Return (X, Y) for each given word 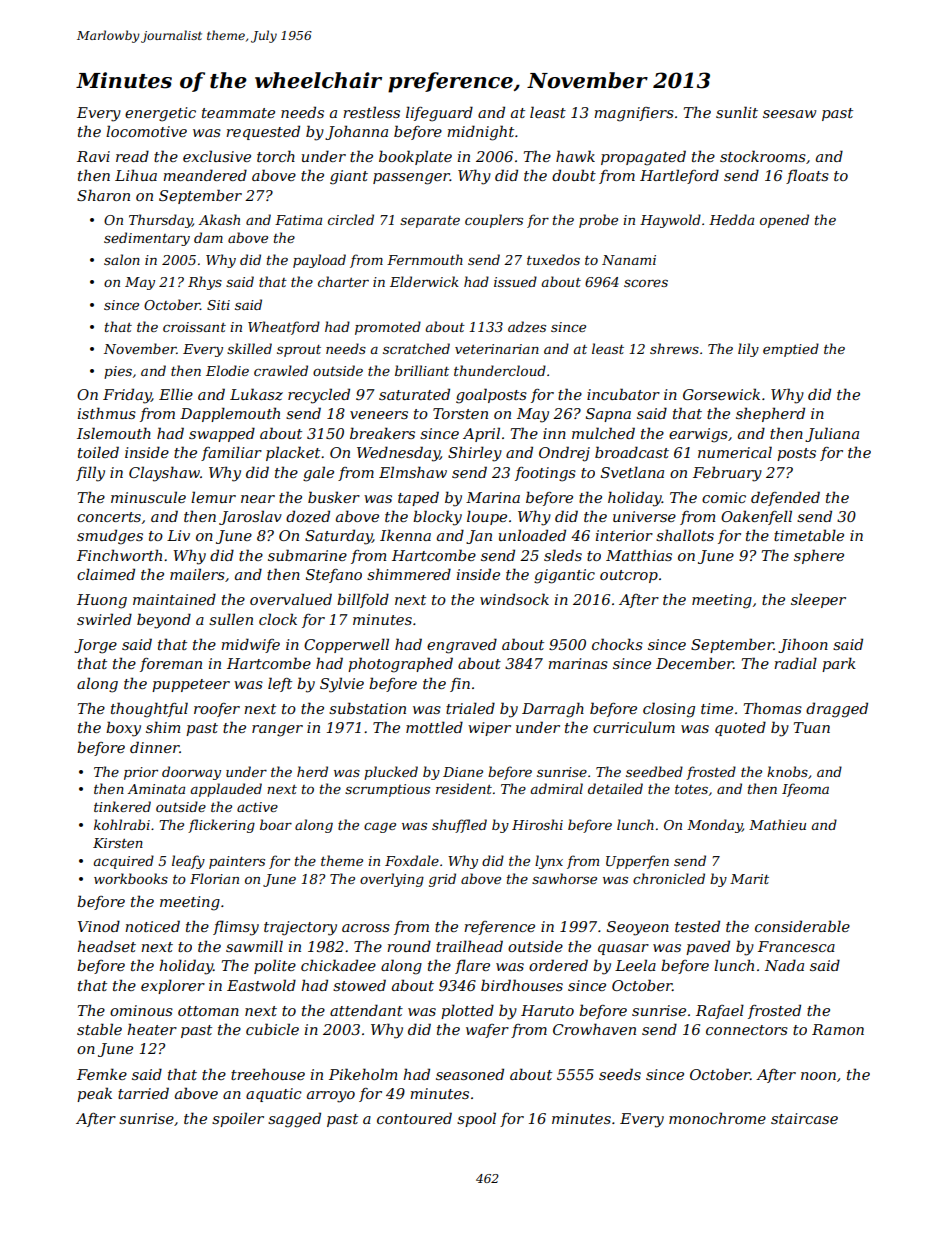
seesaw (789, 114)
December (695, 663)
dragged (837, 710)
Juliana (832, 434)
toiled (98, 452)
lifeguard (439, 114)
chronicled (669, 878)
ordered (558, 965)
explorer (173, 986)
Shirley (475, 454)
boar (276, 824)
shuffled (459, 826)
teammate (238, 113)
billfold (363, 600)
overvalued (291, 599)
